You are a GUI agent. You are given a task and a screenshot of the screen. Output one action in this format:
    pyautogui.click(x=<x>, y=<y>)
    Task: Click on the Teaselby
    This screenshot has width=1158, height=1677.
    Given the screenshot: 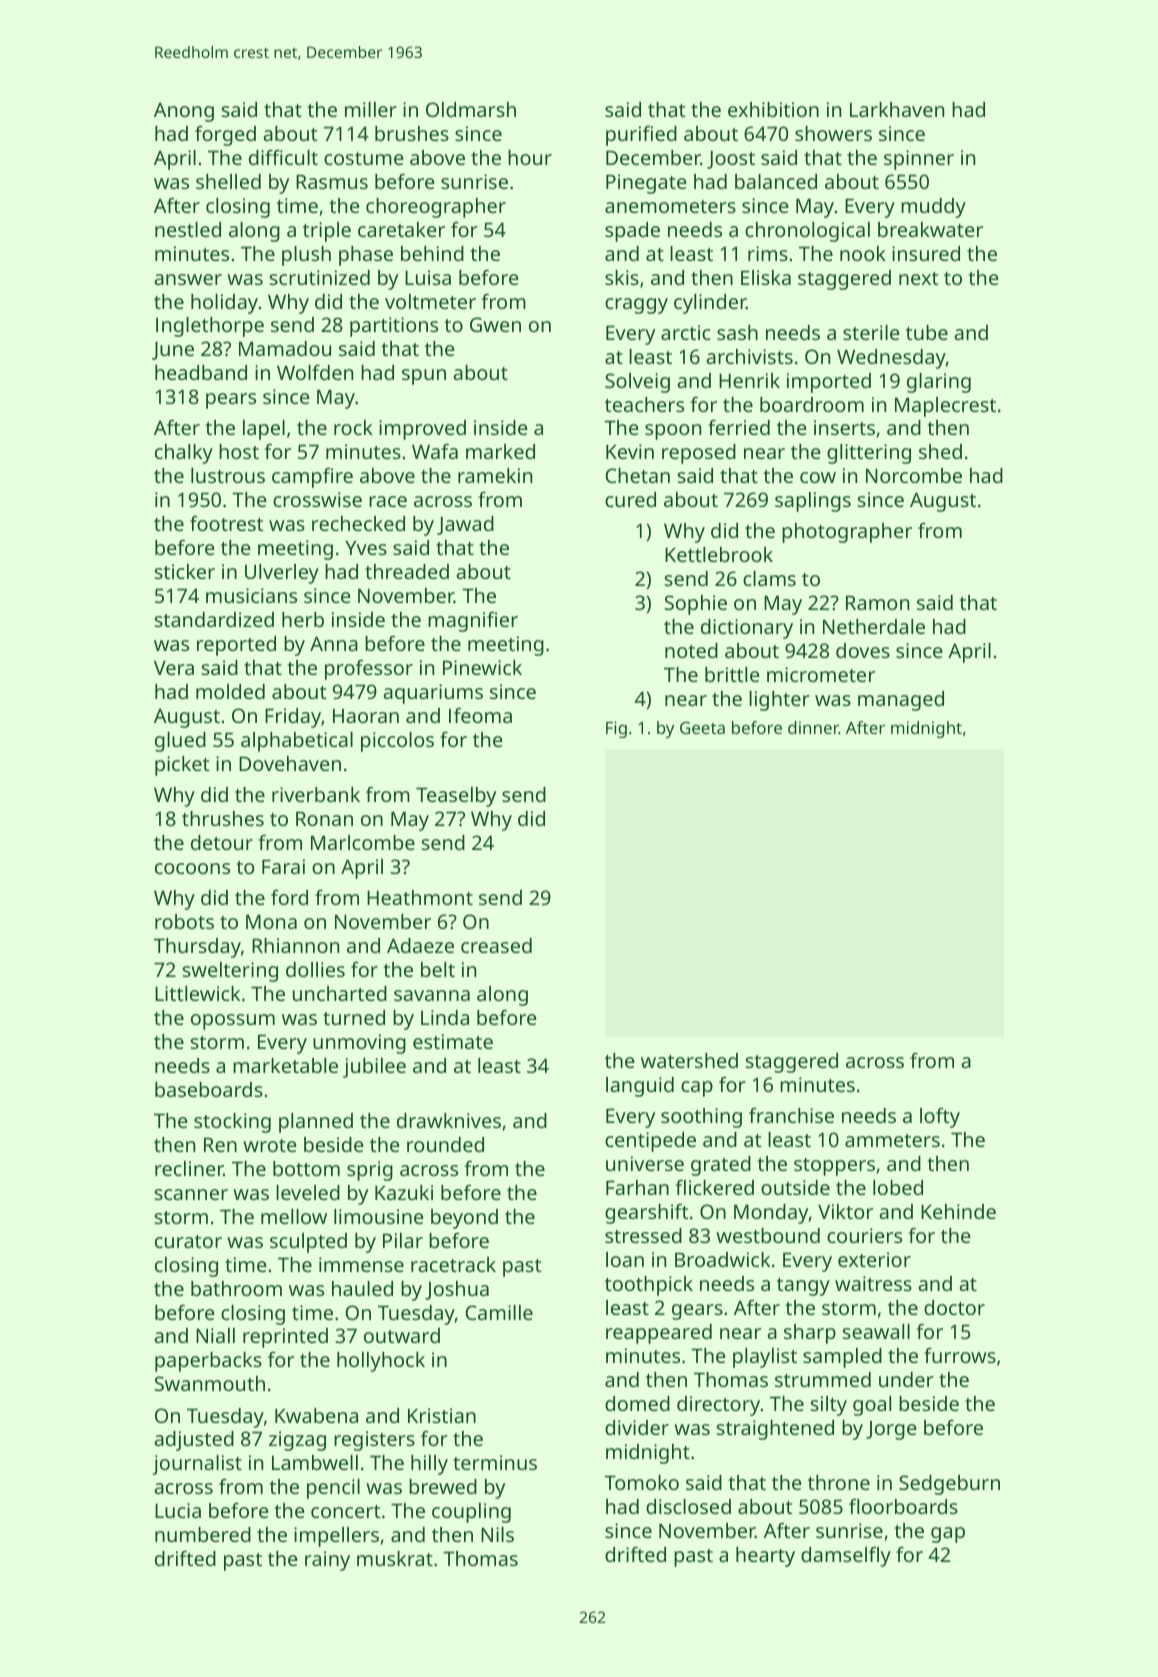 What is the action you would take?
    pyautogui.click(x=456, y=797)
